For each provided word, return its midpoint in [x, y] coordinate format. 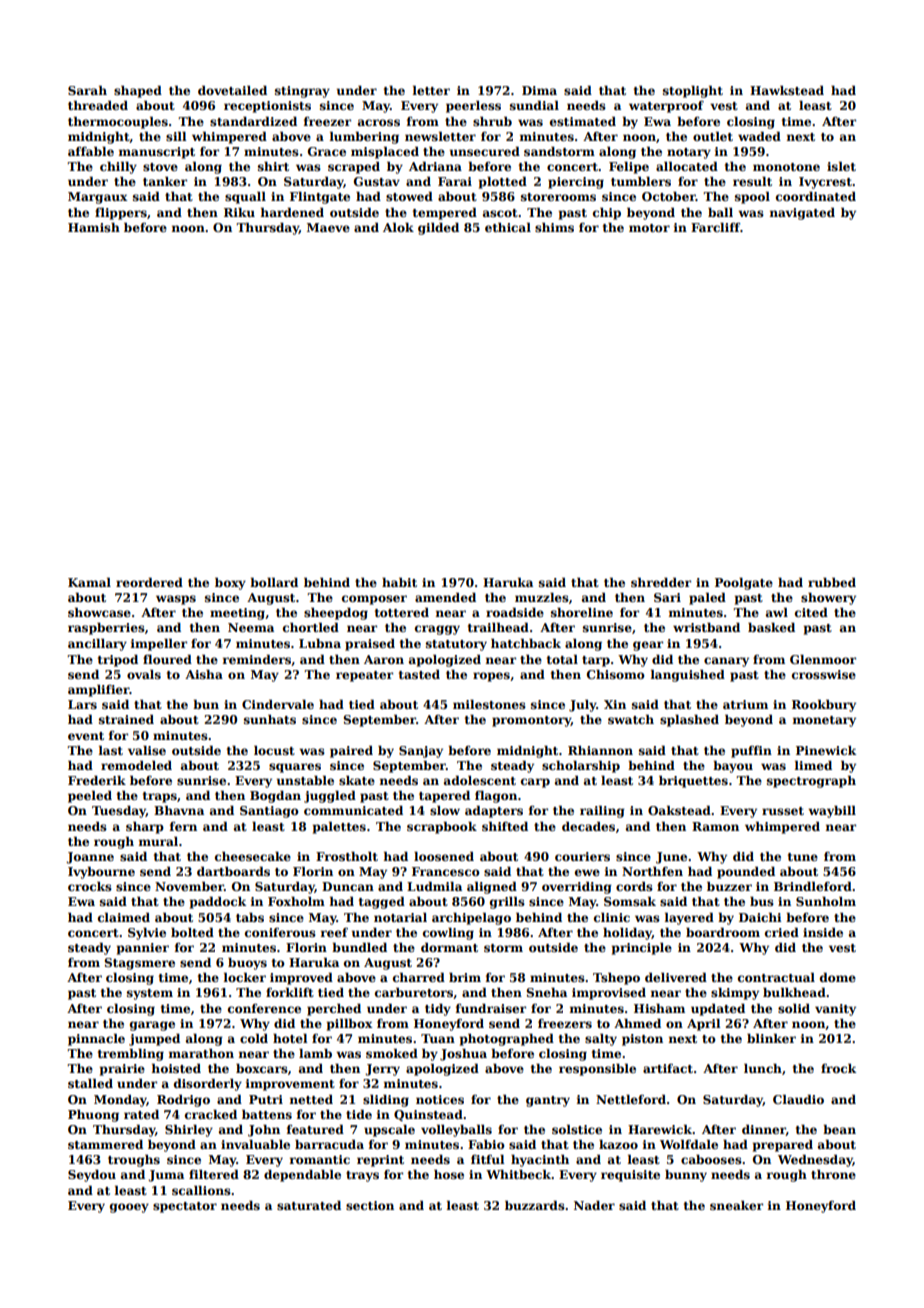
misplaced [385, 152]
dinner [764, 1130]
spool [752, 197]
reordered [149, 582]
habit [399, 582]
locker [245, 977]
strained [126, 719]
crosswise [824, 674]
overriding [577, 887]
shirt [273, 166]
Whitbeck [518, 1174]
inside [823, 932]
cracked [211, 1114]
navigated [802, 213]
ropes [491, 677]
